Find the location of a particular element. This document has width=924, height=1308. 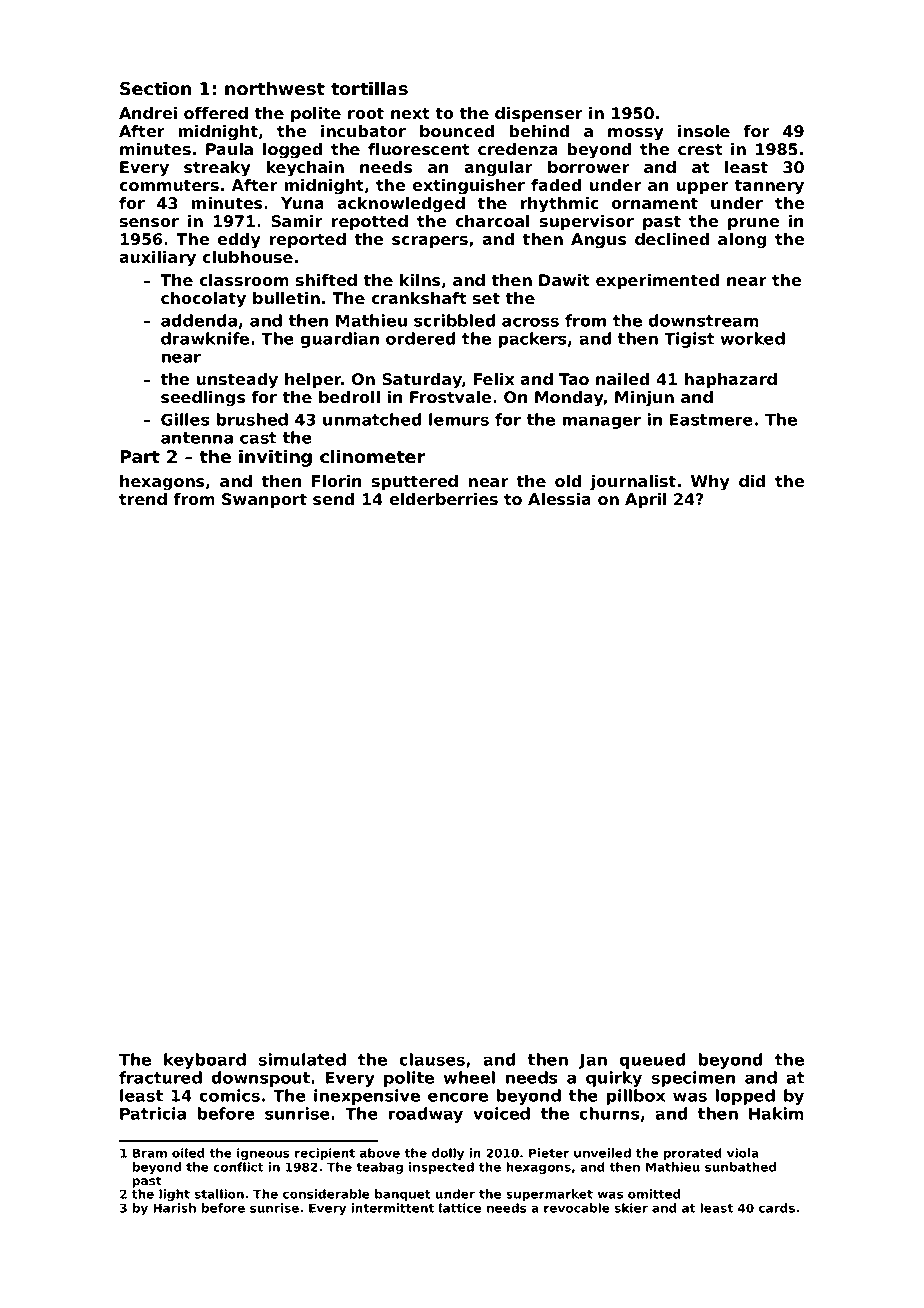

fractured is located at coordinates (160, 1077).
